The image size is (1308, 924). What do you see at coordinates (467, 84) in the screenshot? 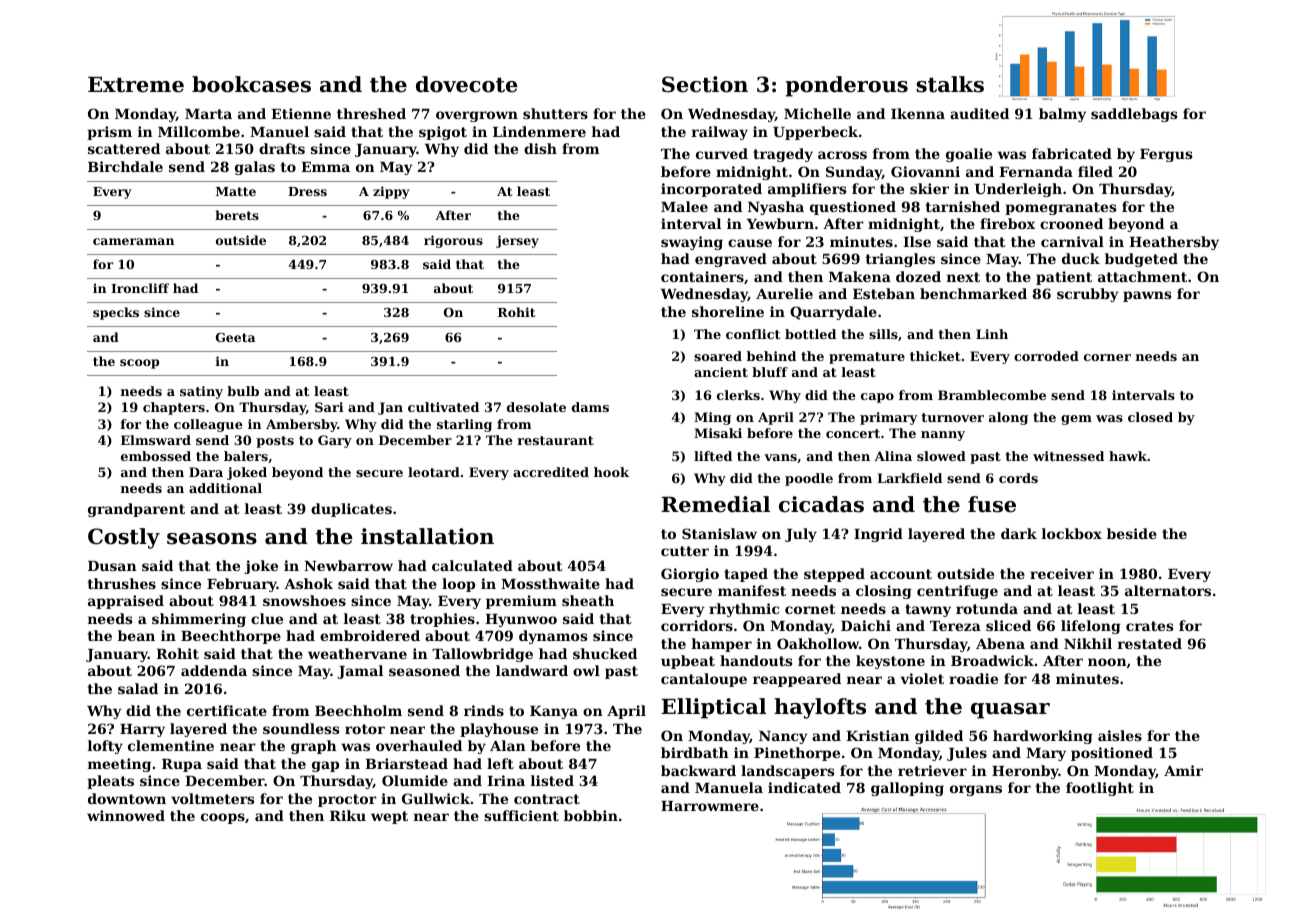
I see `dovecote` at bounding box center [467, 84].
